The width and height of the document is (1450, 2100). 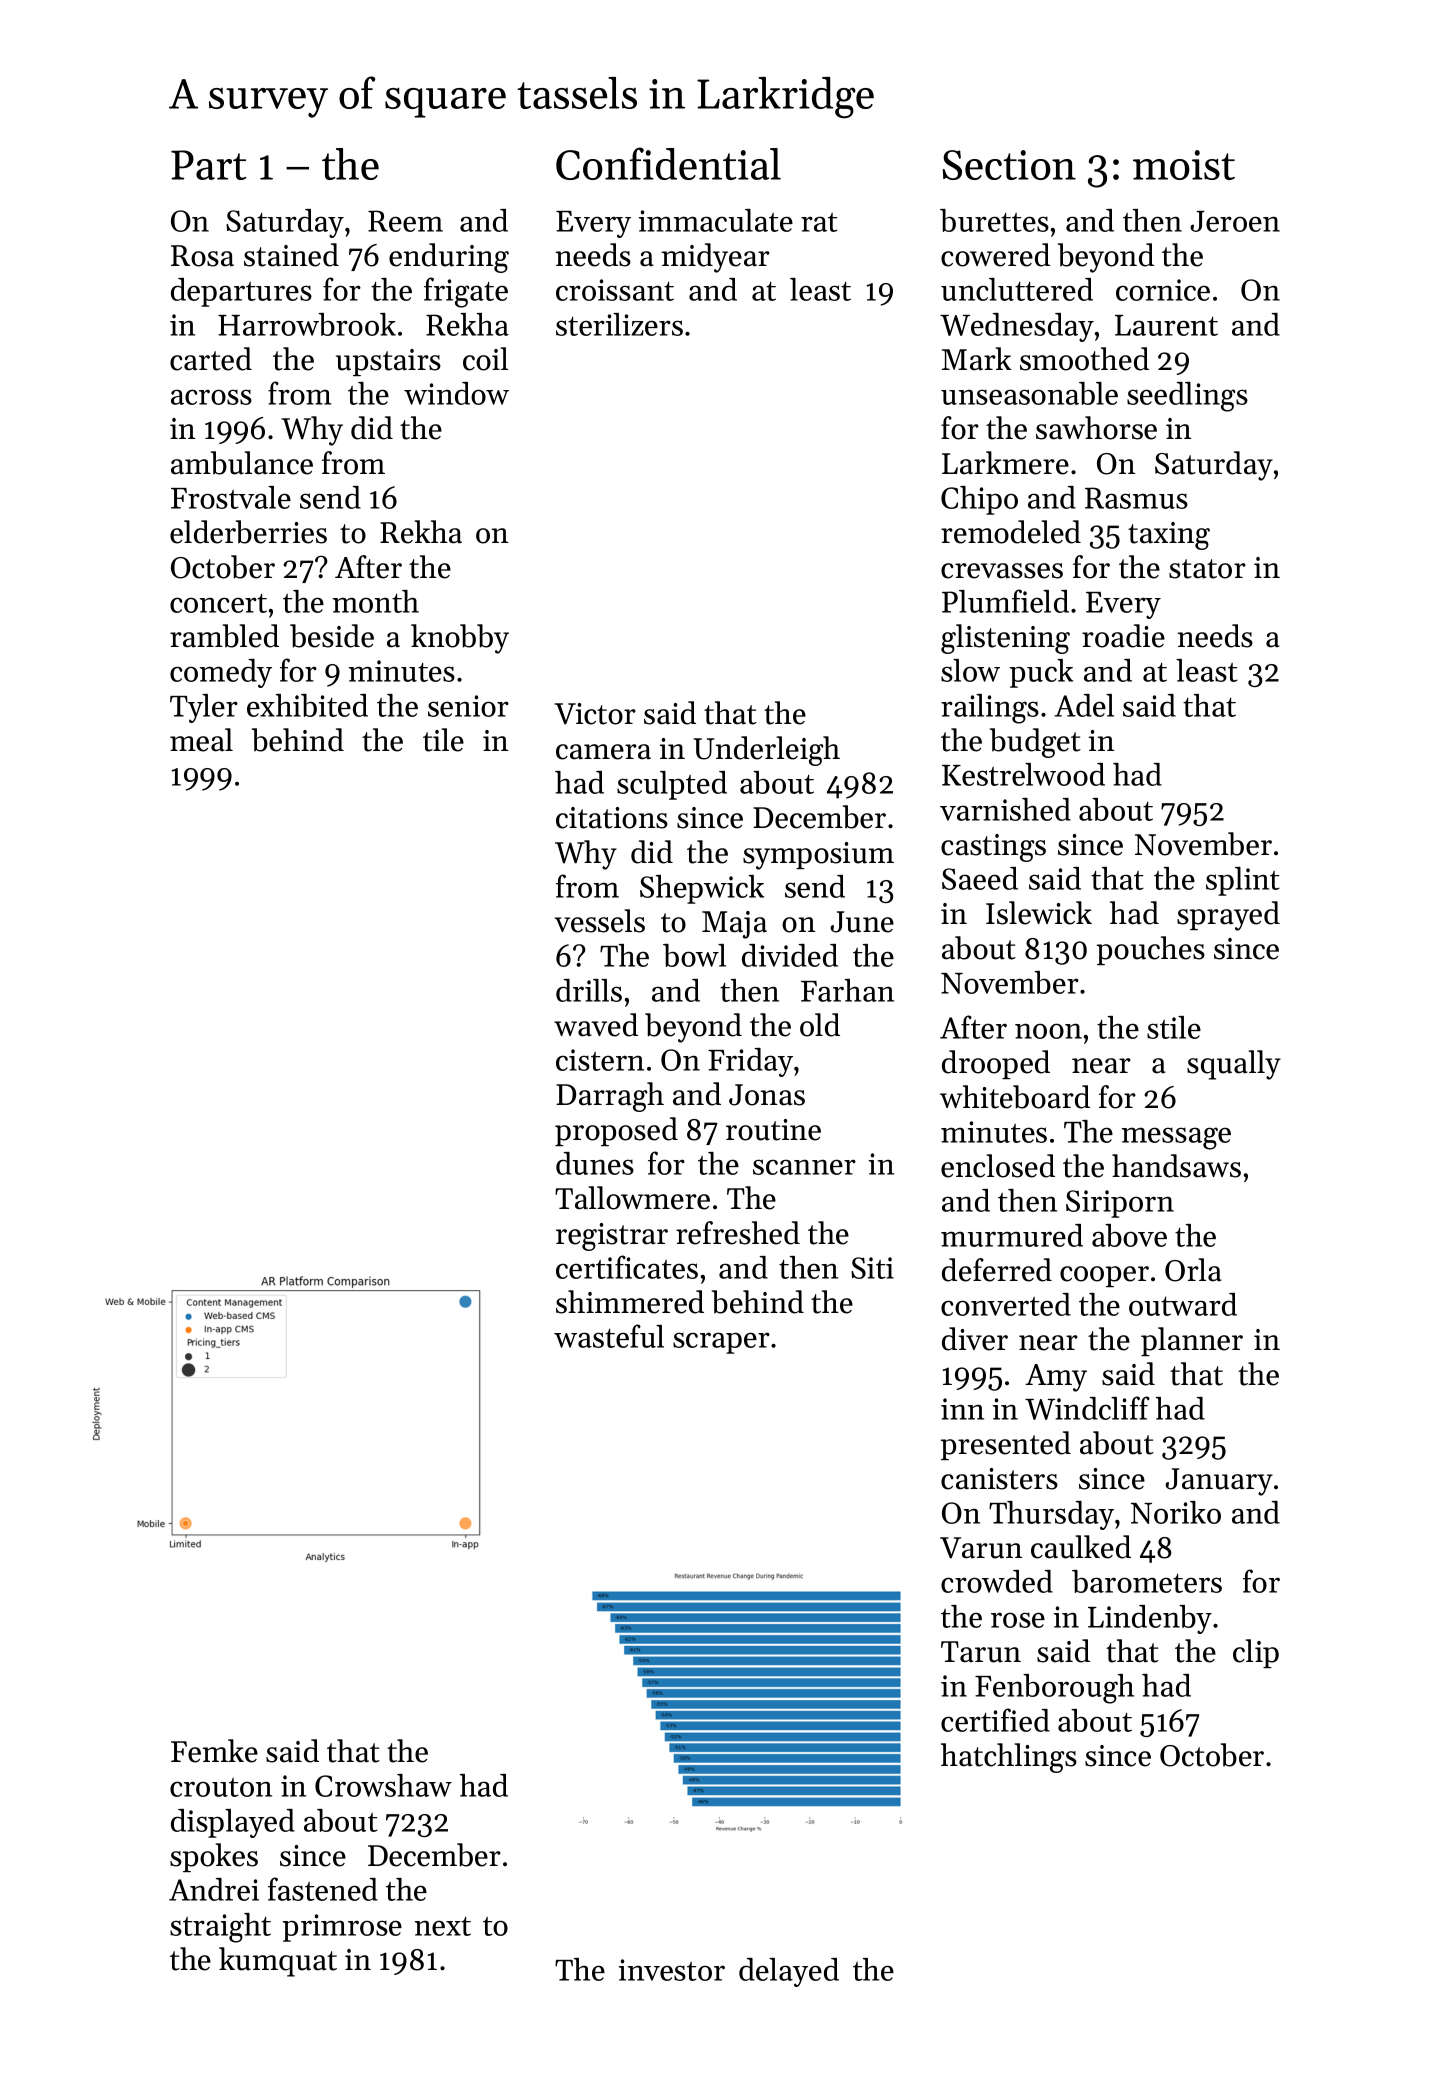 What do you see at coordinates (668, 163) in the document?
I see `Confidential` at bounding box center [668, 163].
